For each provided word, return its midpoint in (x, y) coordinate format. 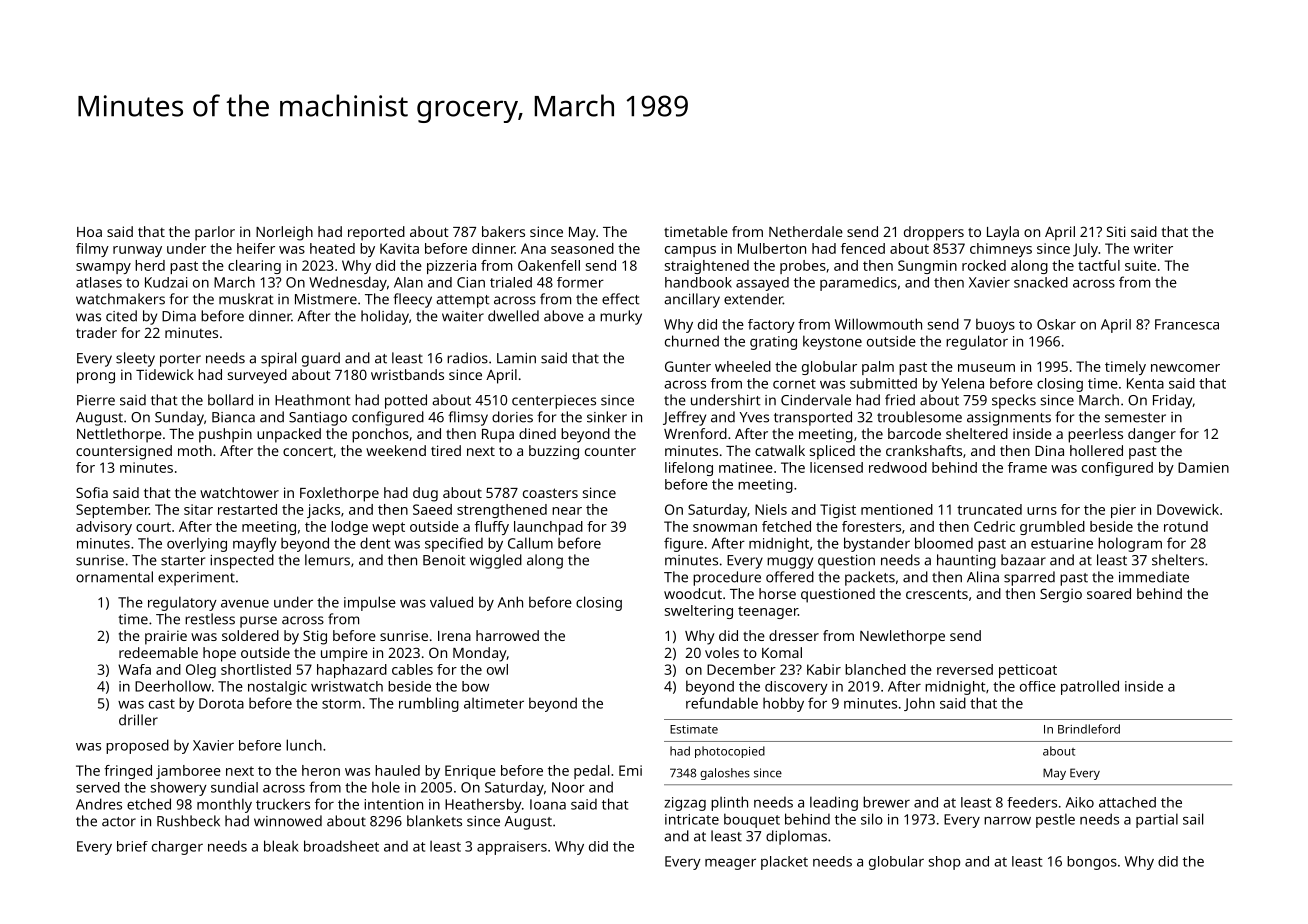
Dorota (221, 703)
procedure (727, 578)
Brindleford (1089, 729)
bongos (1092, 863)
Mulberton (772, 248)
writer (1153, 248)
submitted (883, 383)
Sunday (179, 418)
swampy (103, 268)
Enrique (470, 772)
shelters (1178, 560)
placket (784, 863)
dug (425, 494)
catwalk (780, 450)
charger (177, 848)
